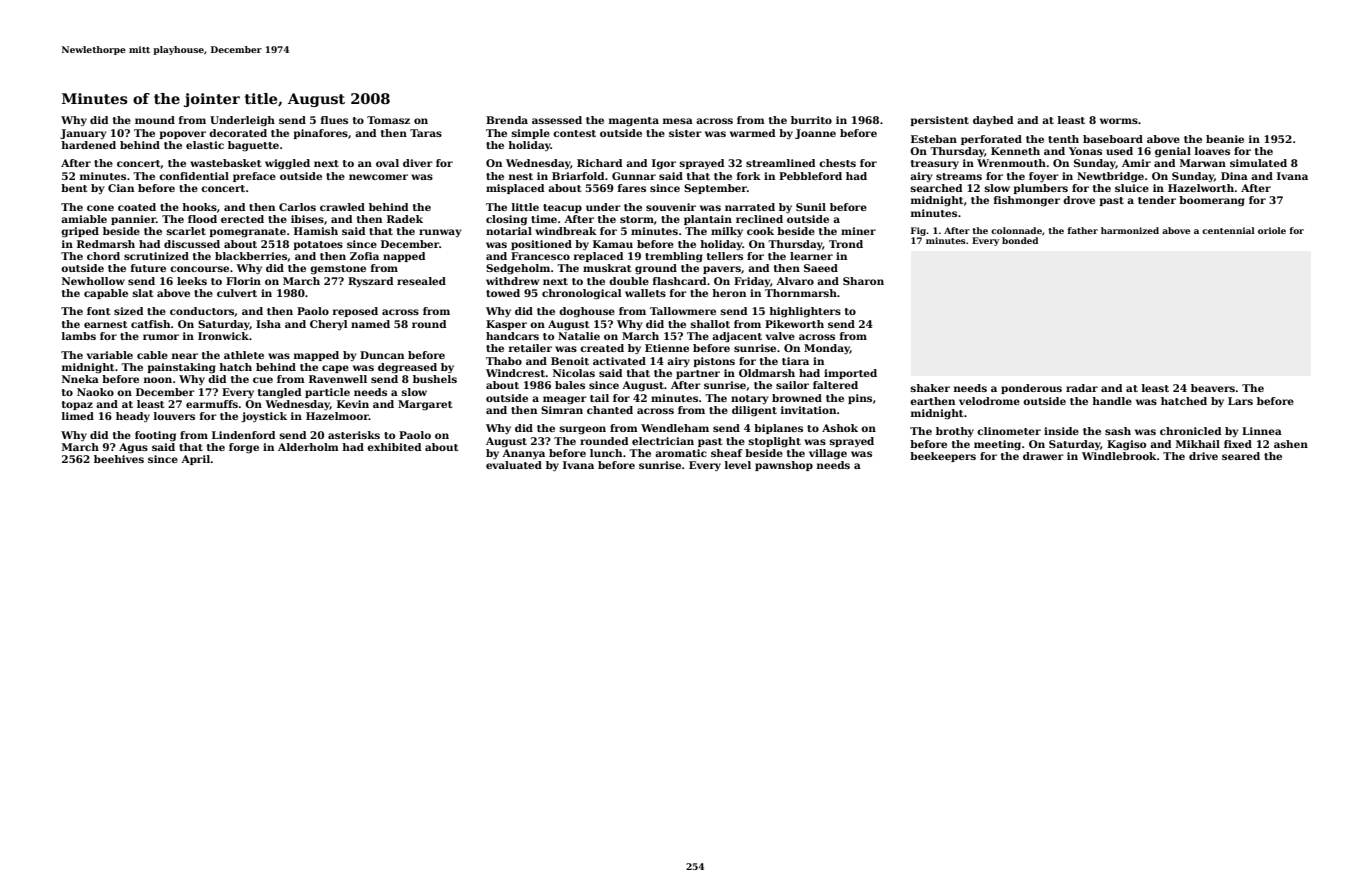  What do you see at coordinates (523, 454) in the page?
I see `Ananya` at bounding box center [523, 454].
